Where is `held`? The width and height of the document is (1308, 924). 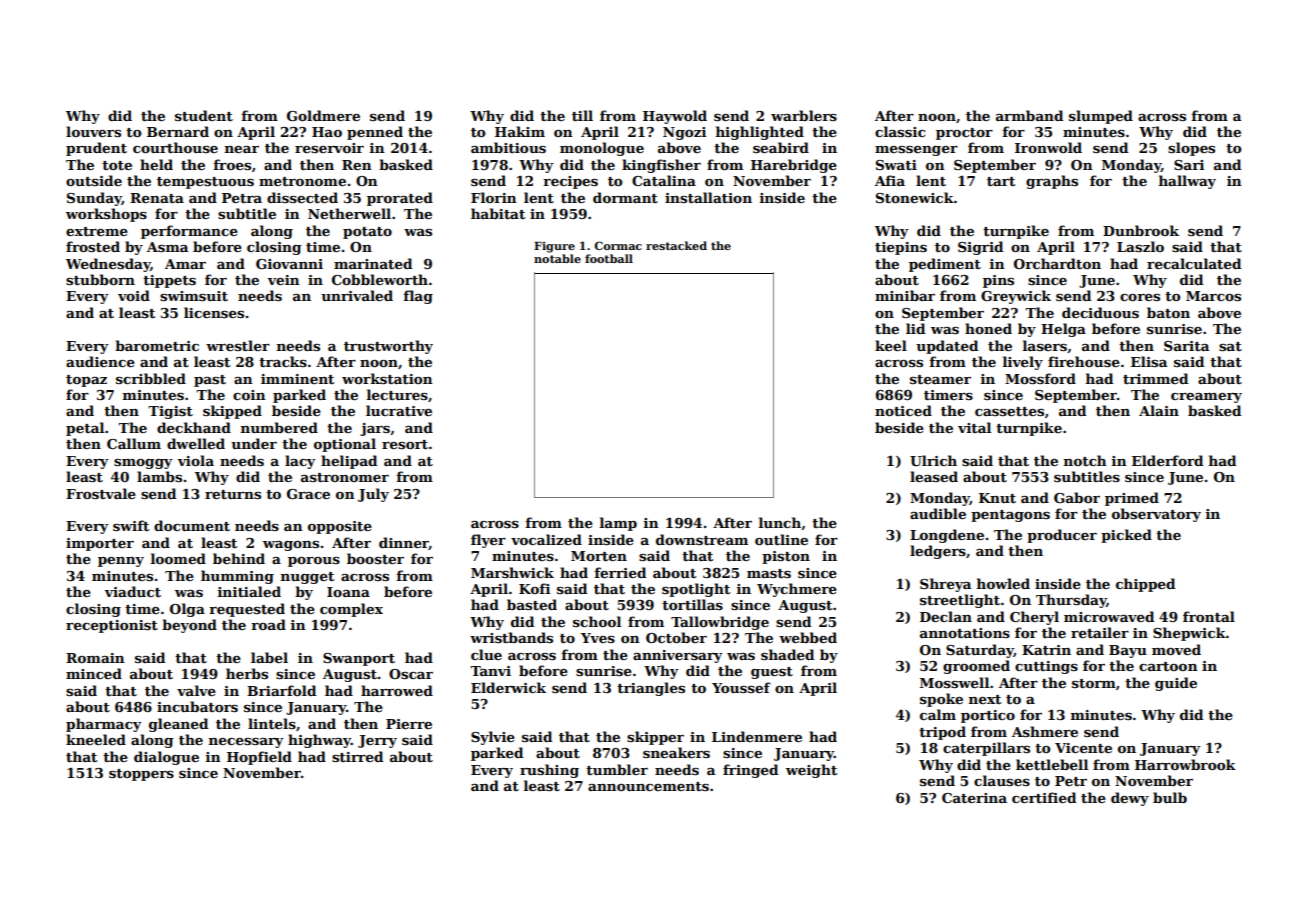
held is located at coordinates (156, 164).
